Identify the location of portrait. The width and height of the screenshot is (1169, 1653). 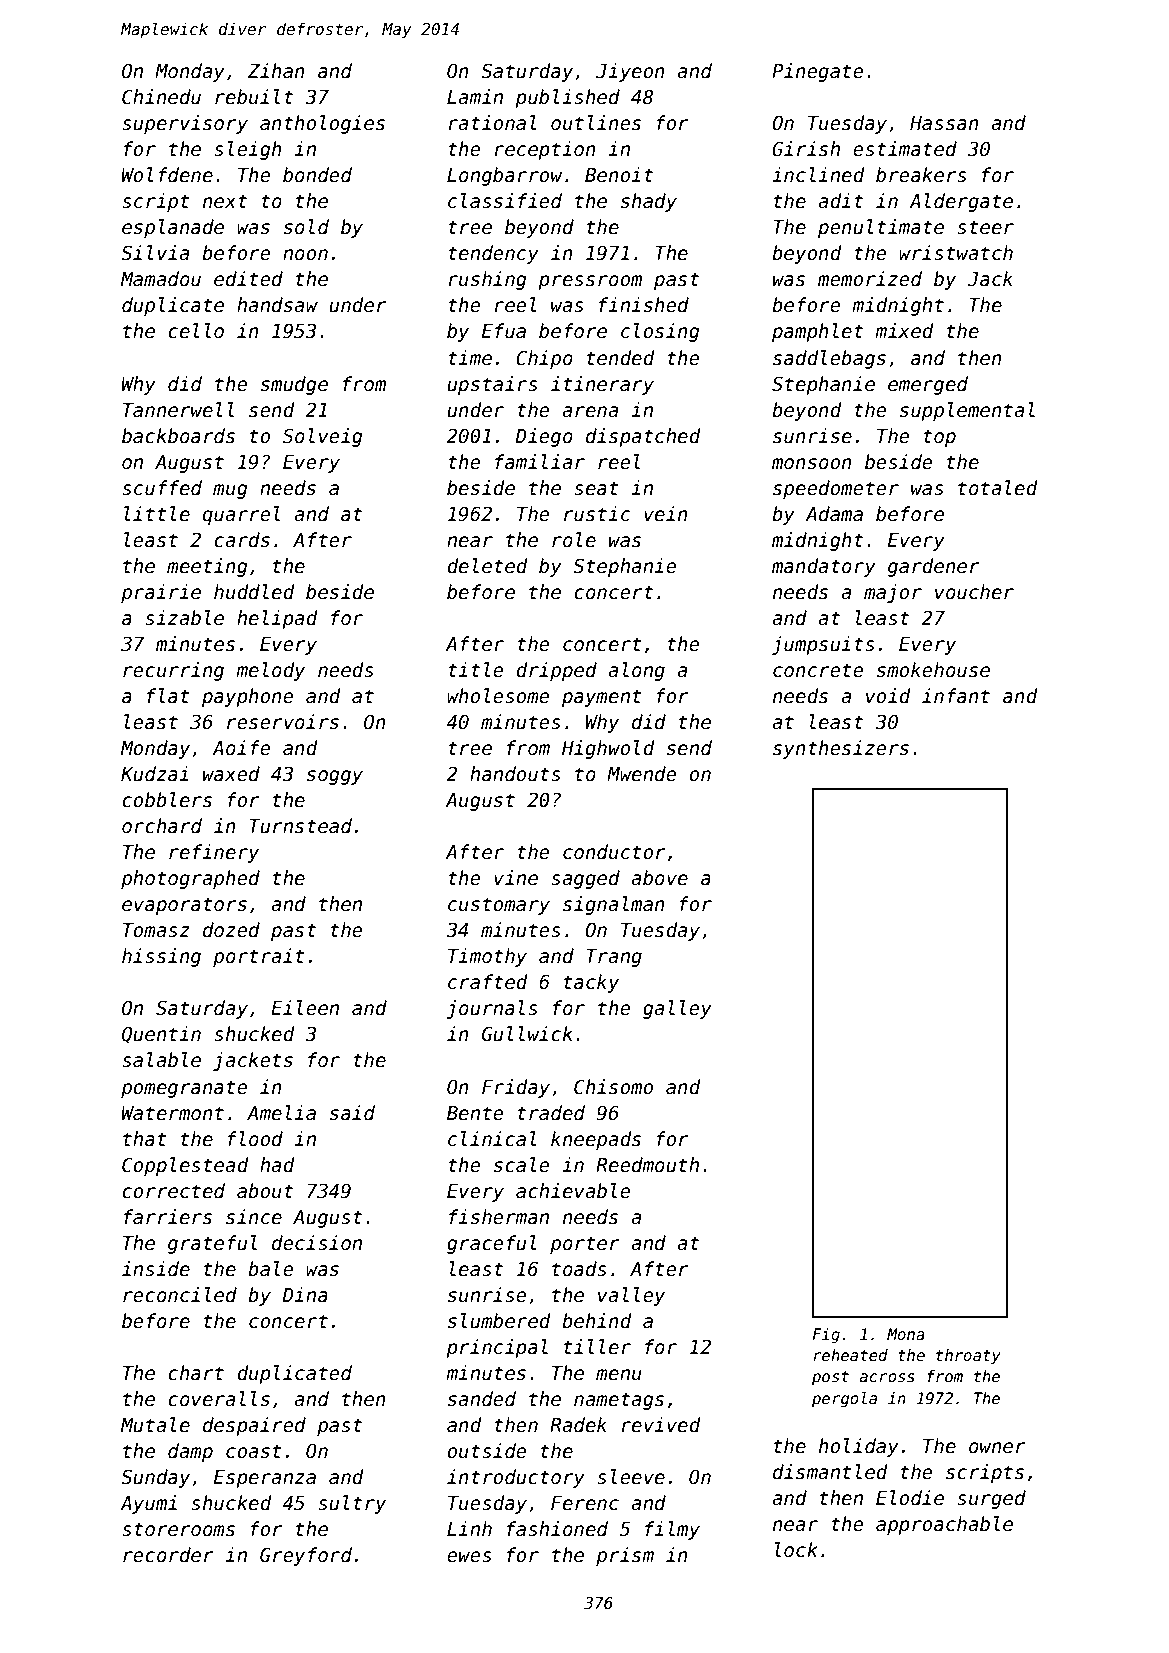
(259, 957).
